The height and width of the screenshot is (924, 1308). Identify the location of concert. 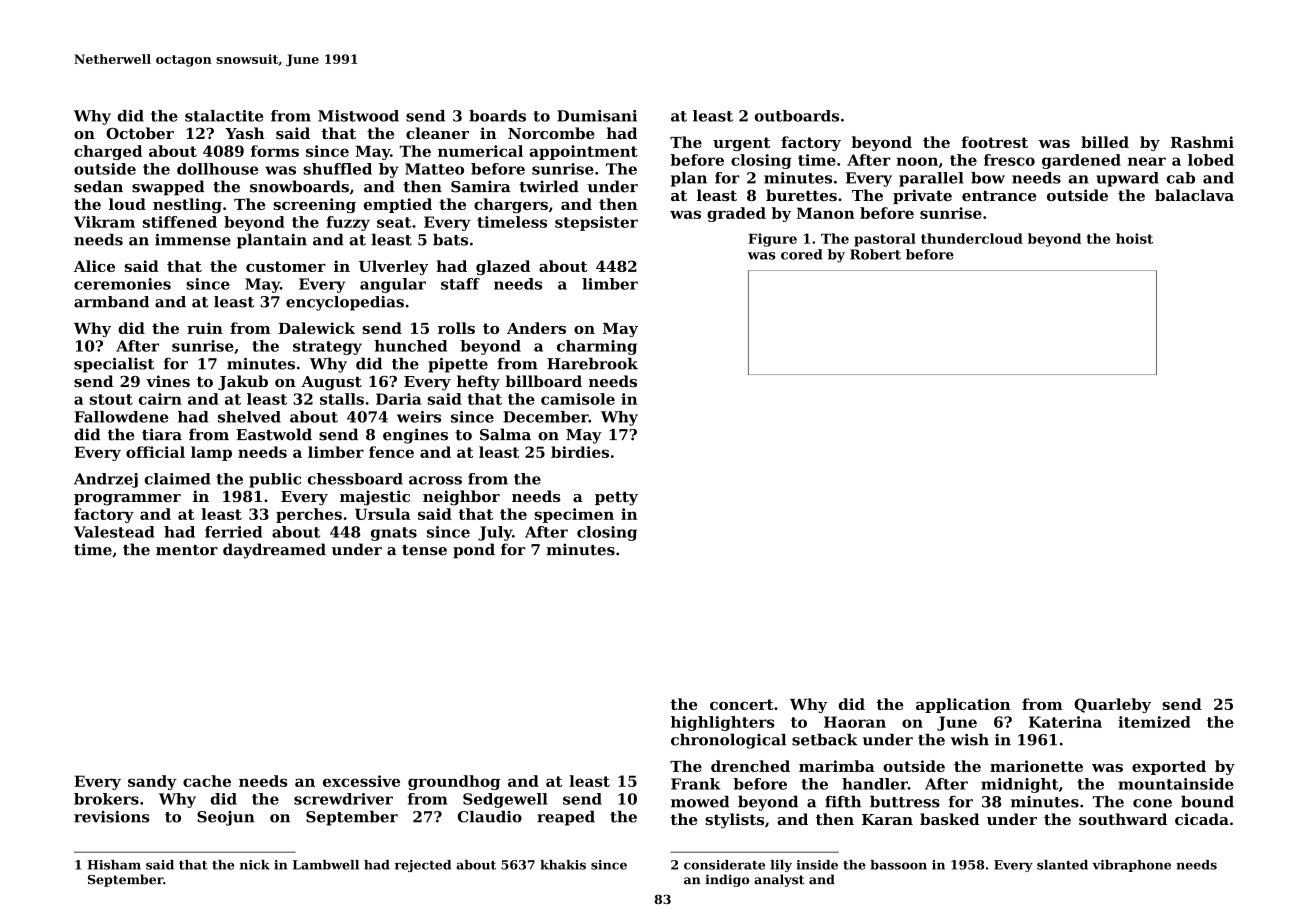
(742, 704).
